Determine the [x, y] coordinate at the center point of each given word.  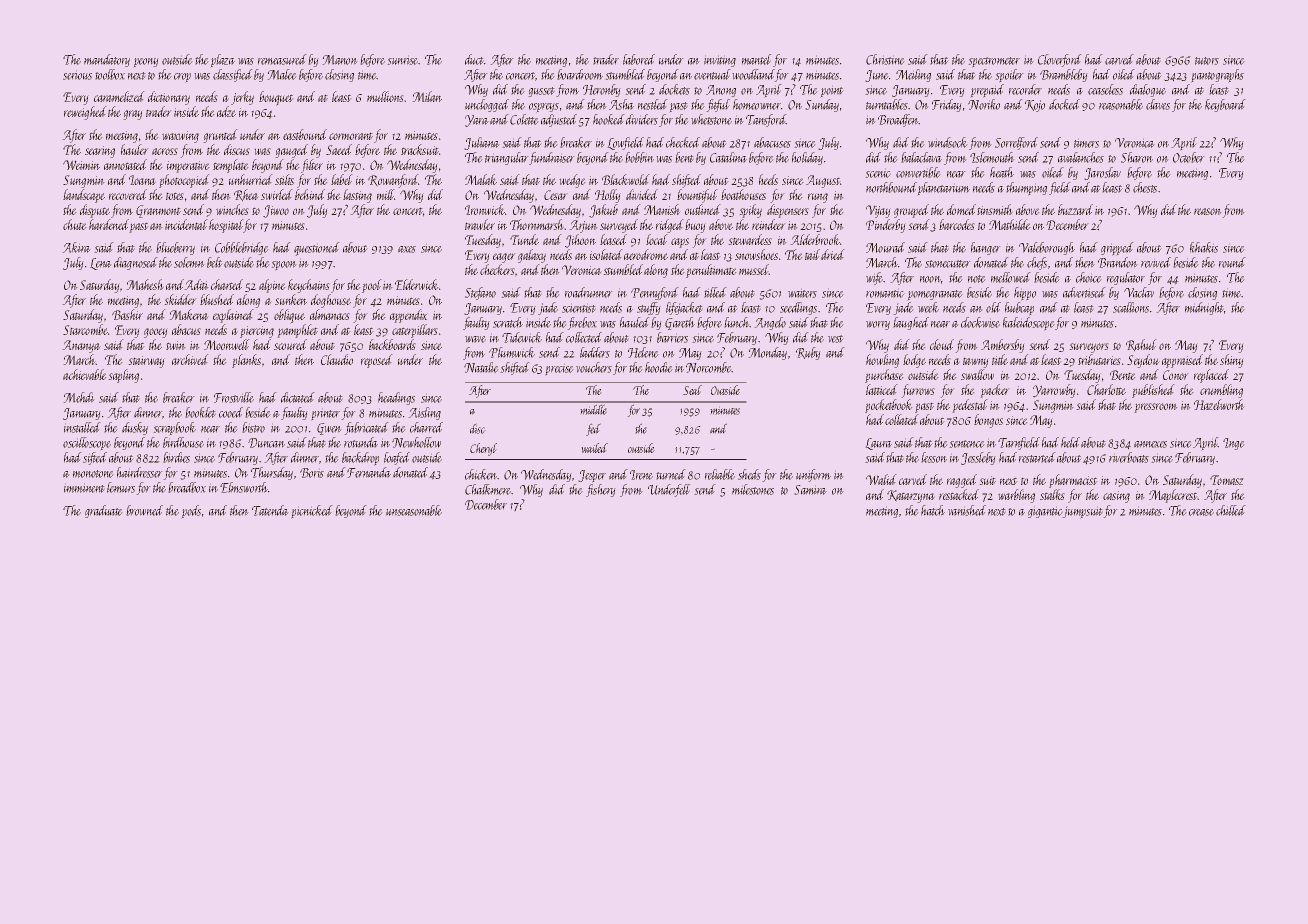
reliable [720, 474]
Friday [946, 105]
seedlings [798, 308]
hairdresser [139, 472]
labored [639, 59]
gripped [1117, 248]
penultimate [711, 271]
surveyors [1089, 348]
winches [232, 209]
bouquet [276, 98]
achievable [84, 374]
